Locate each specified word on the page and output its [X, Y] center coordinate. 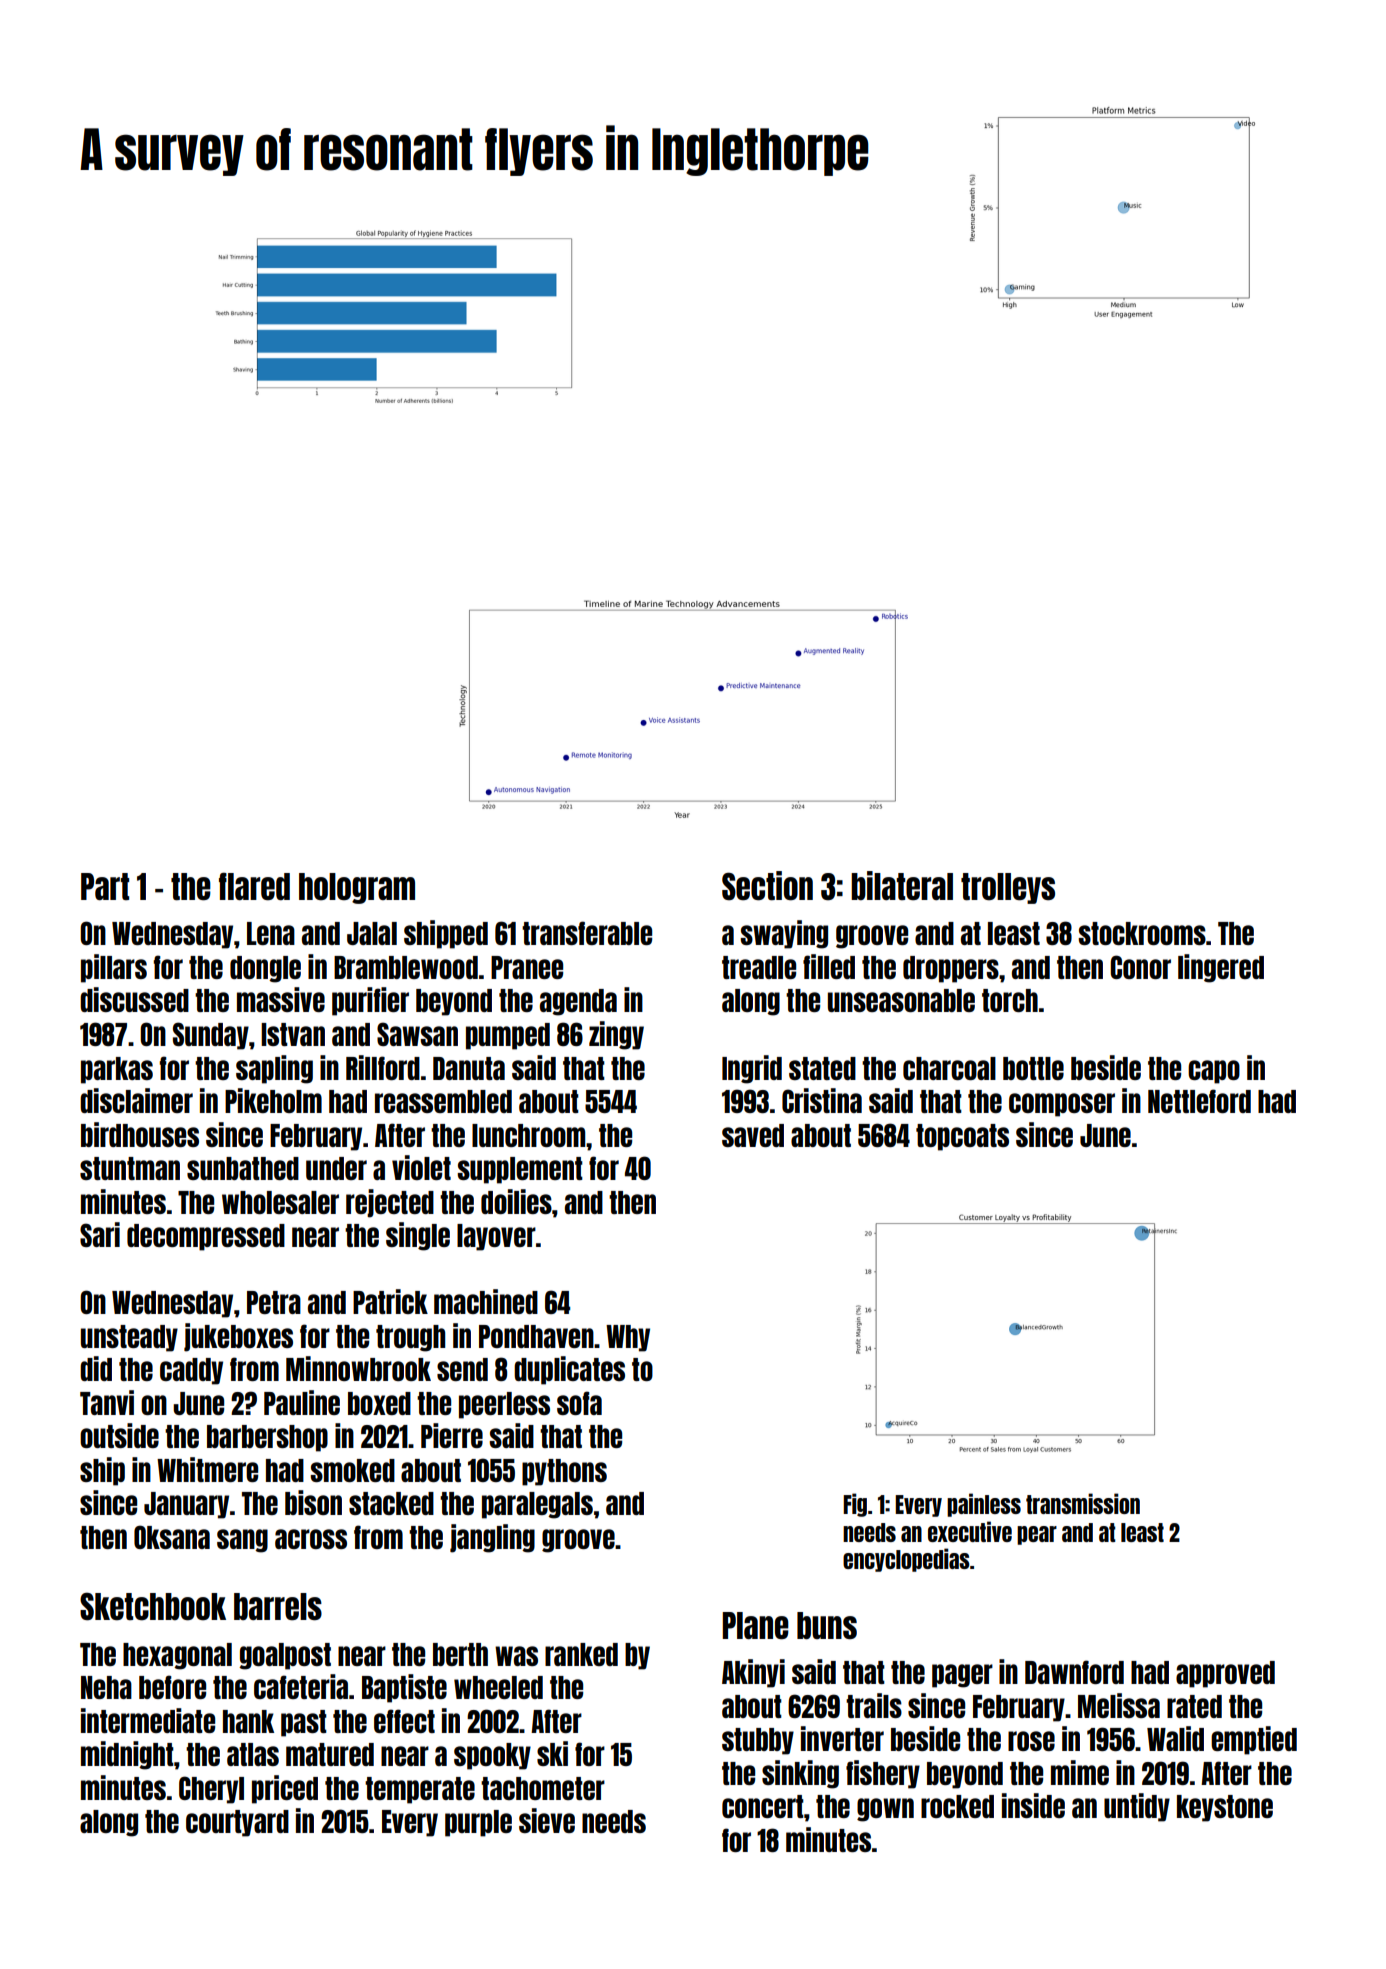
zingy [616, 1035]
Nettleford [1199, 1101]
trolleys [1008, 888]
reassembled [443, 1101]
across [311, 1539]
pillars [114, 968]
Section [767, 886]
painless [984, 1505]
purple [478, 1823]
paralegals [537, 1505]
